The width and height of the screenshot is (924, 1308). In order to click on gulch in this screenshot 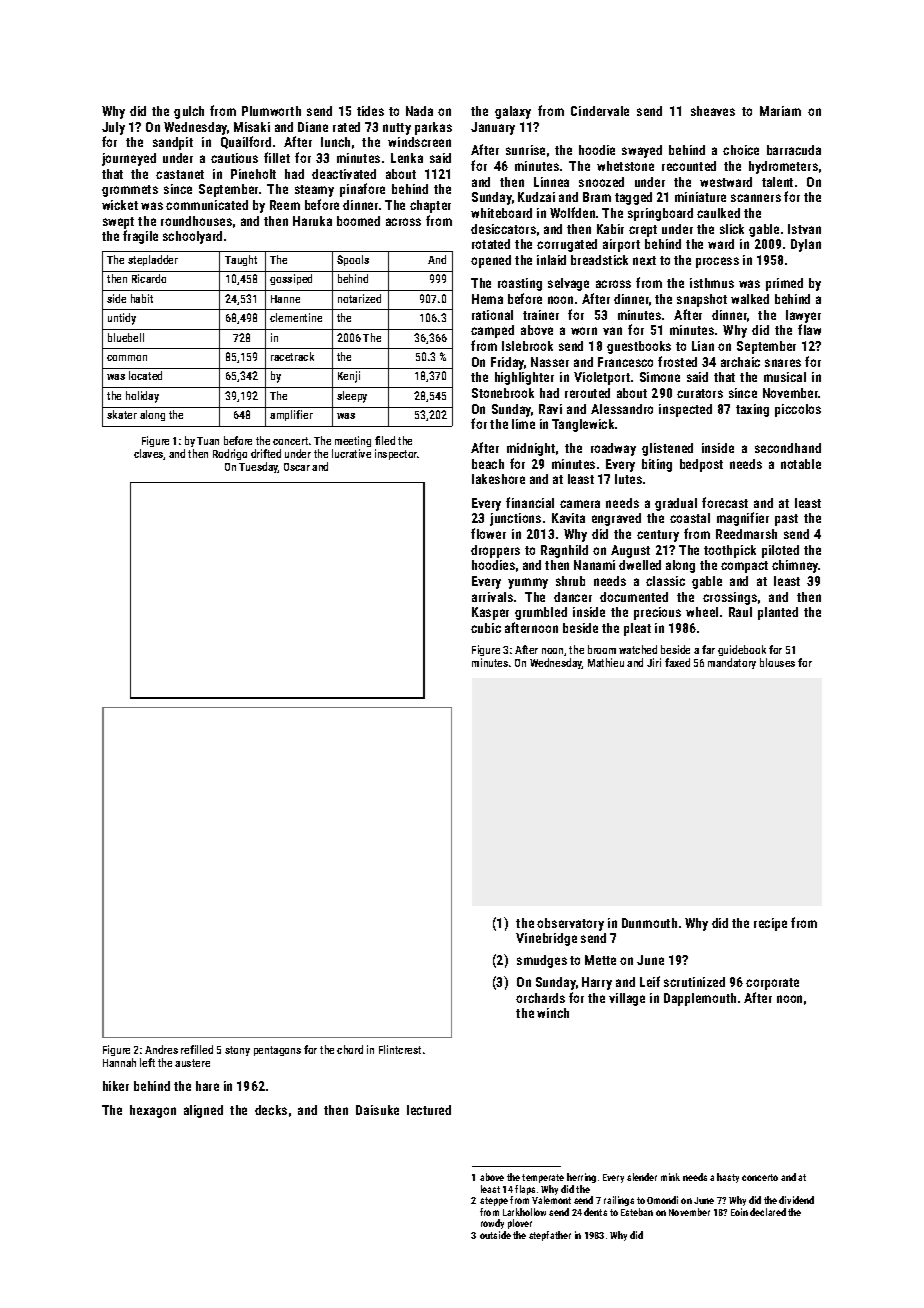, I will do `click(189, 112)`.
